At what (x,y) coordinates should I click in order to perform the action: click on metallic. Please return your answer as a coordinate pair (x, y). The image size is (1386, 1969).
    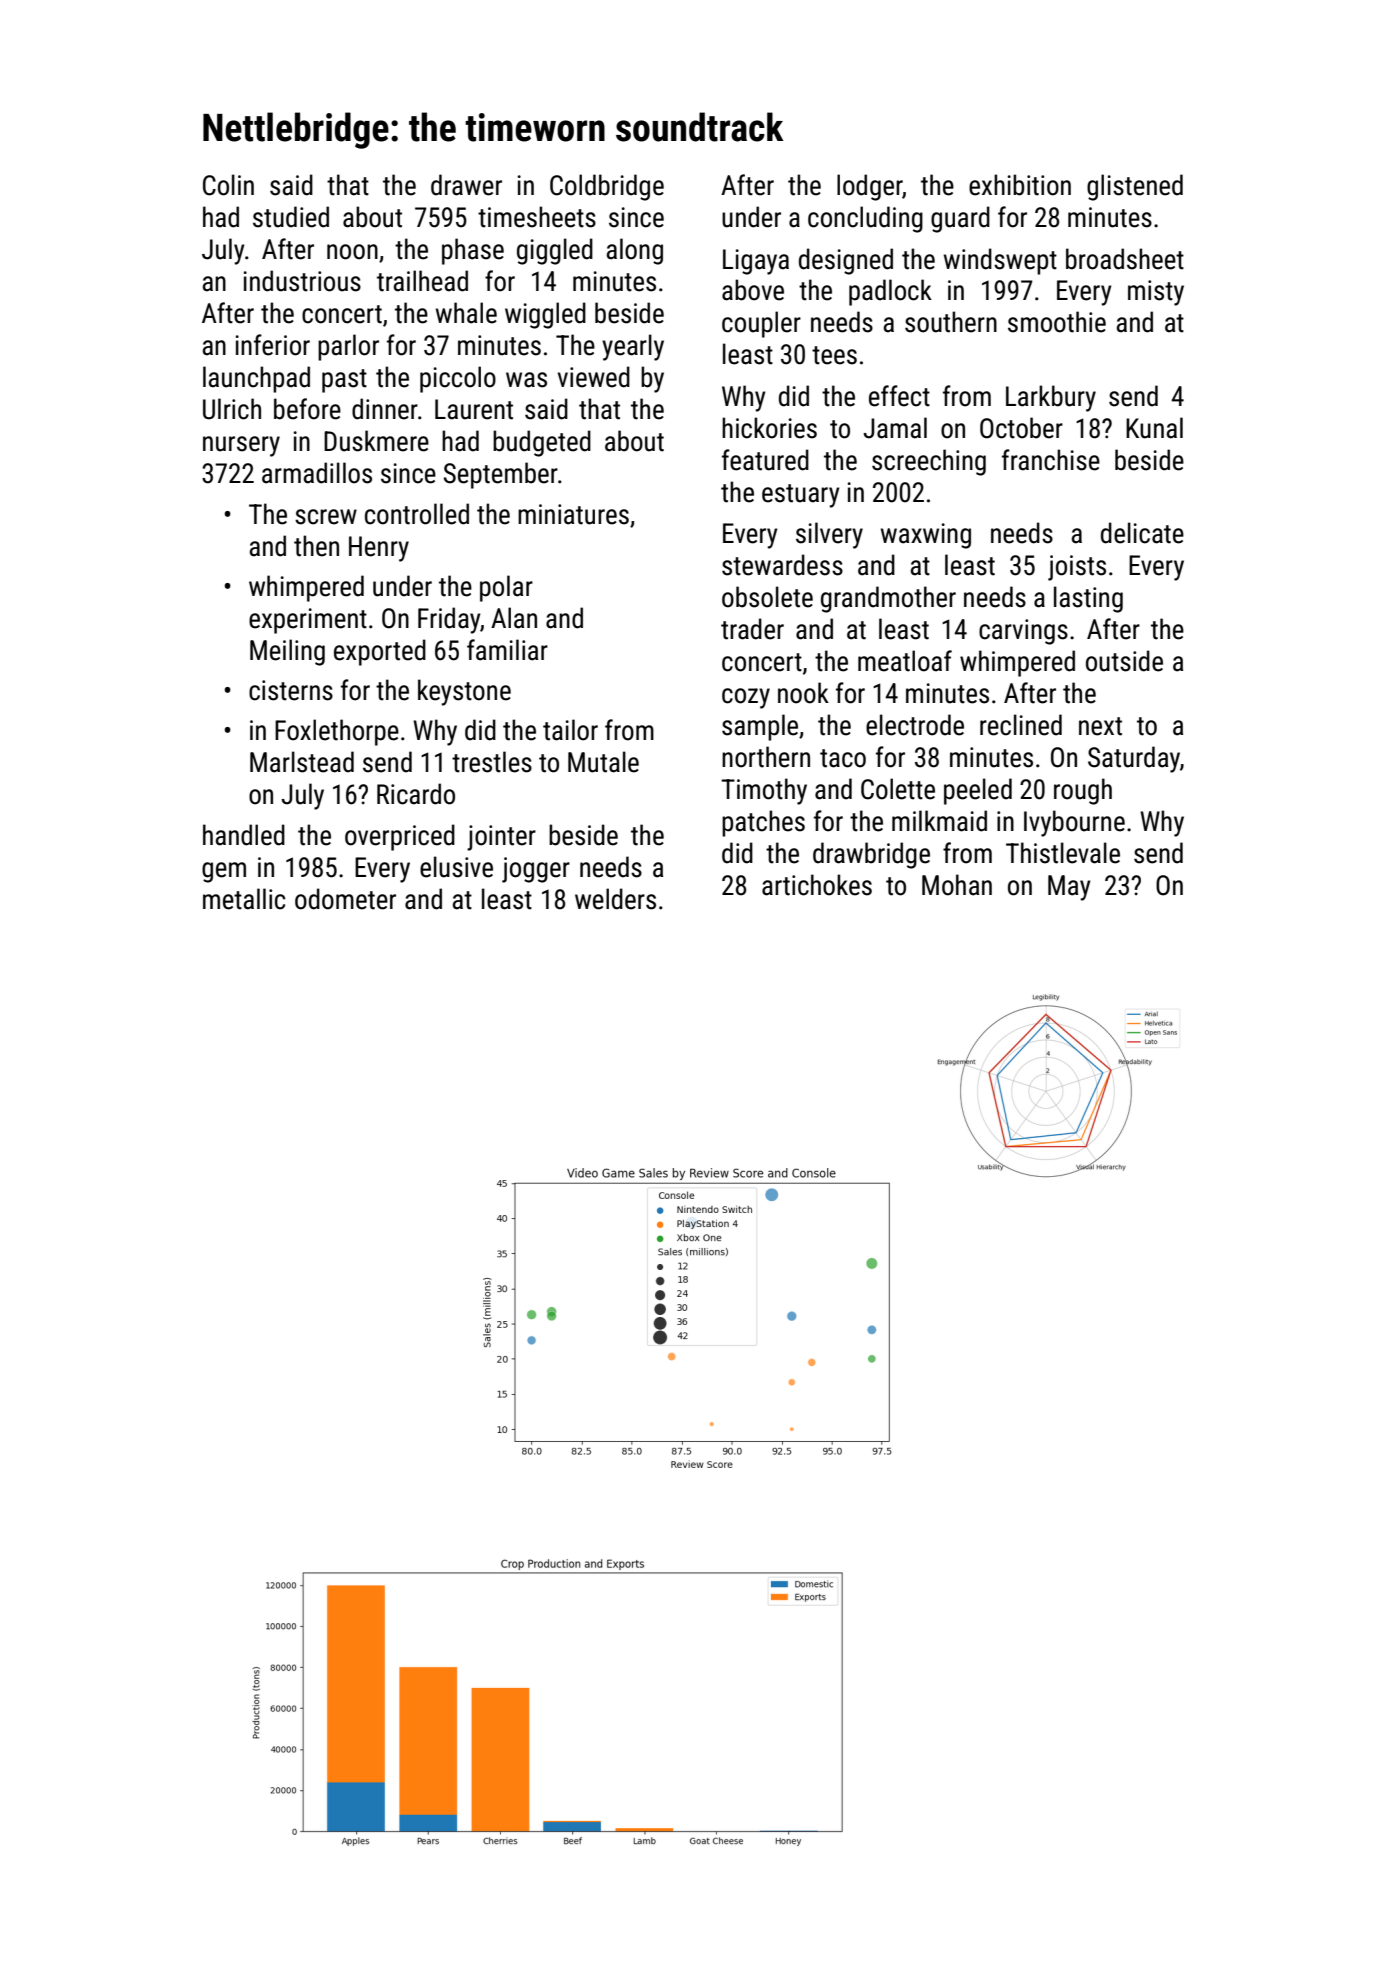
    Looking at the image, I should click on (244, 899).
